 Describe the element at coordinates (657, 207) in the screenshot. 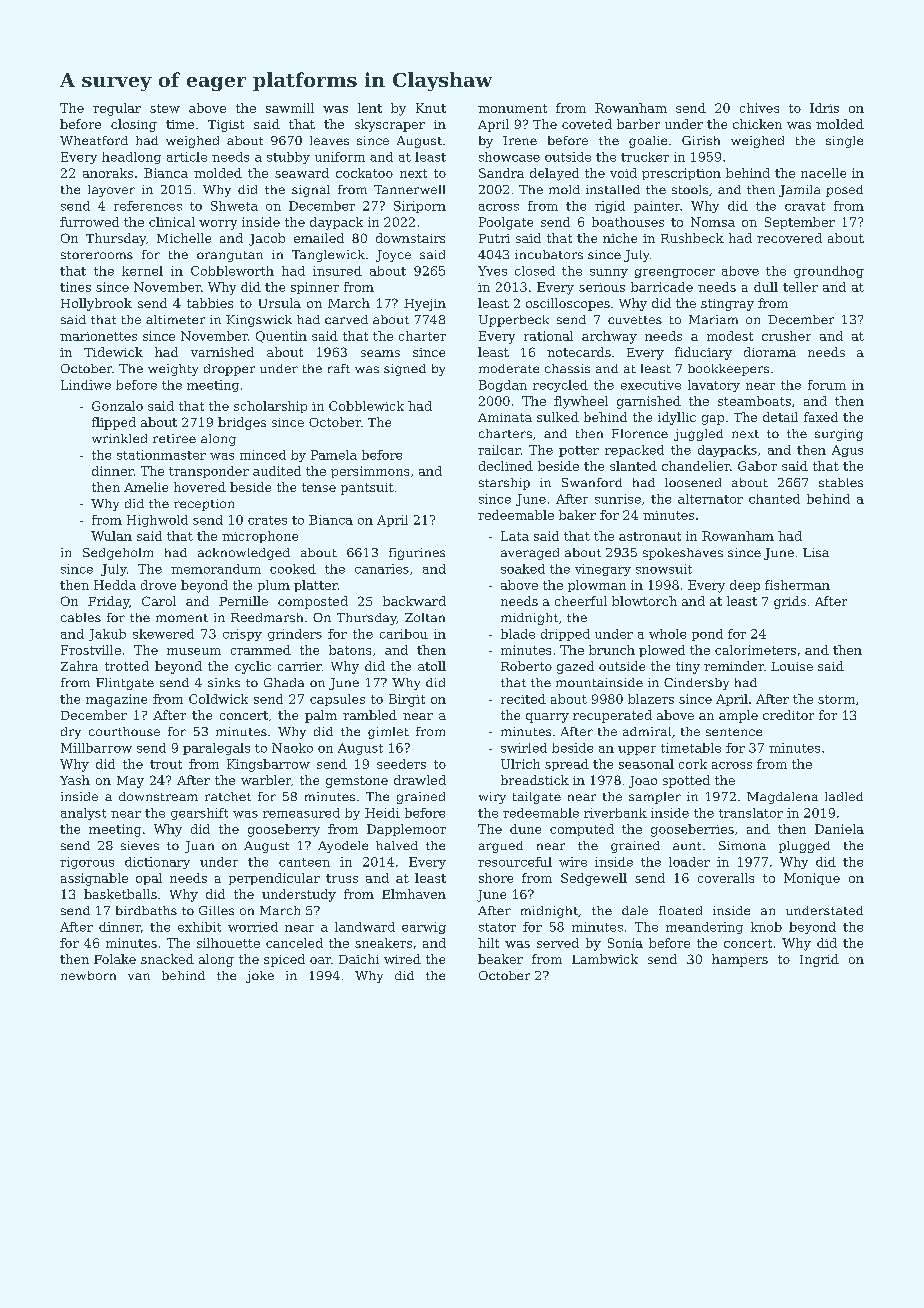

I see `painter` at that location.
